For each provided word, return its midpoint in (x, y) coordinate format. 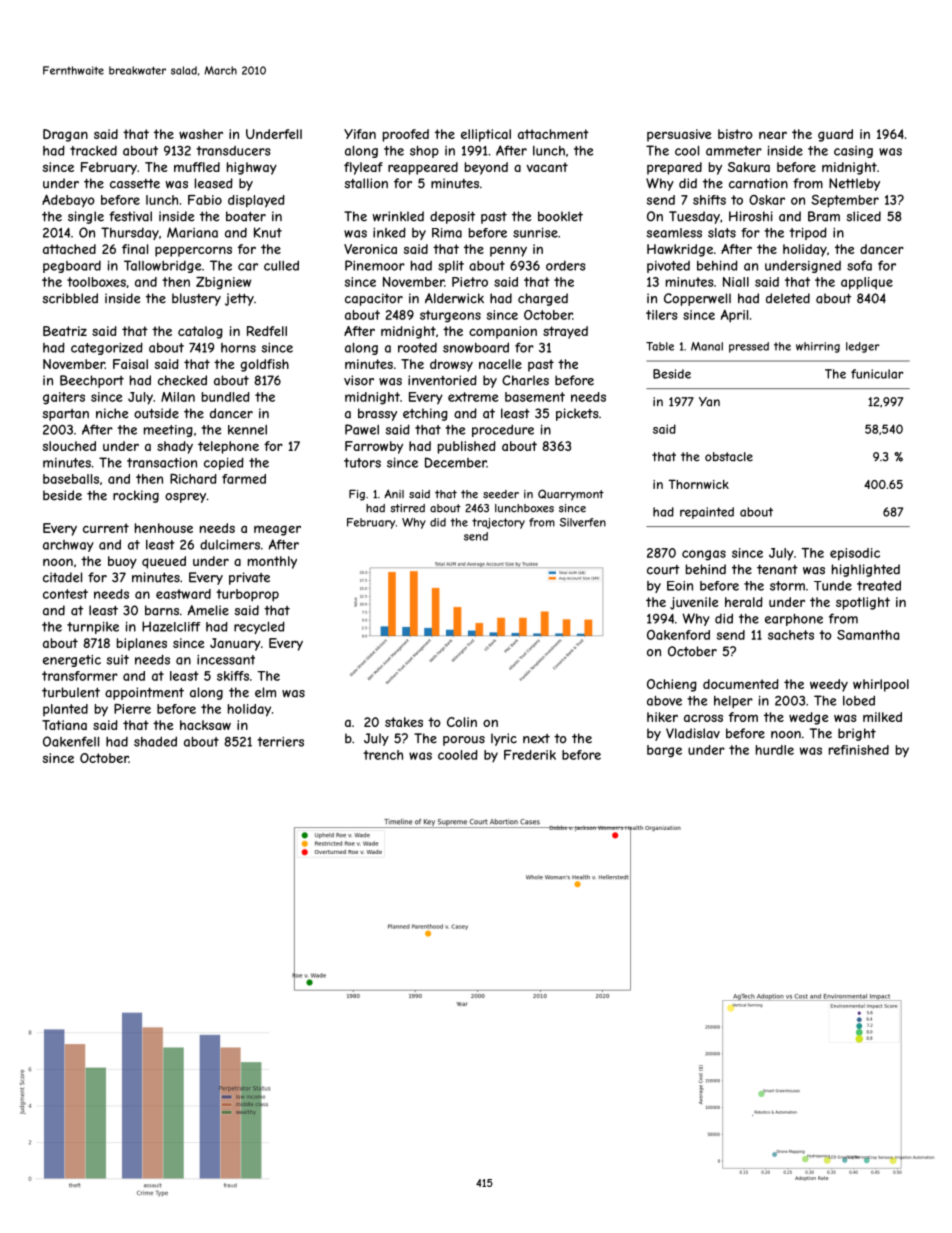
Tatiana (64, 725)
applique (867, 283)
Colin (462, 722)
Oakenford (678, 635)
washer (201, 134)
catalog (200, 332)
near (773, 135)
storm (787, 586)
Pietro (470, 282)
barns (162, 610)
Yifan (360, 134)
